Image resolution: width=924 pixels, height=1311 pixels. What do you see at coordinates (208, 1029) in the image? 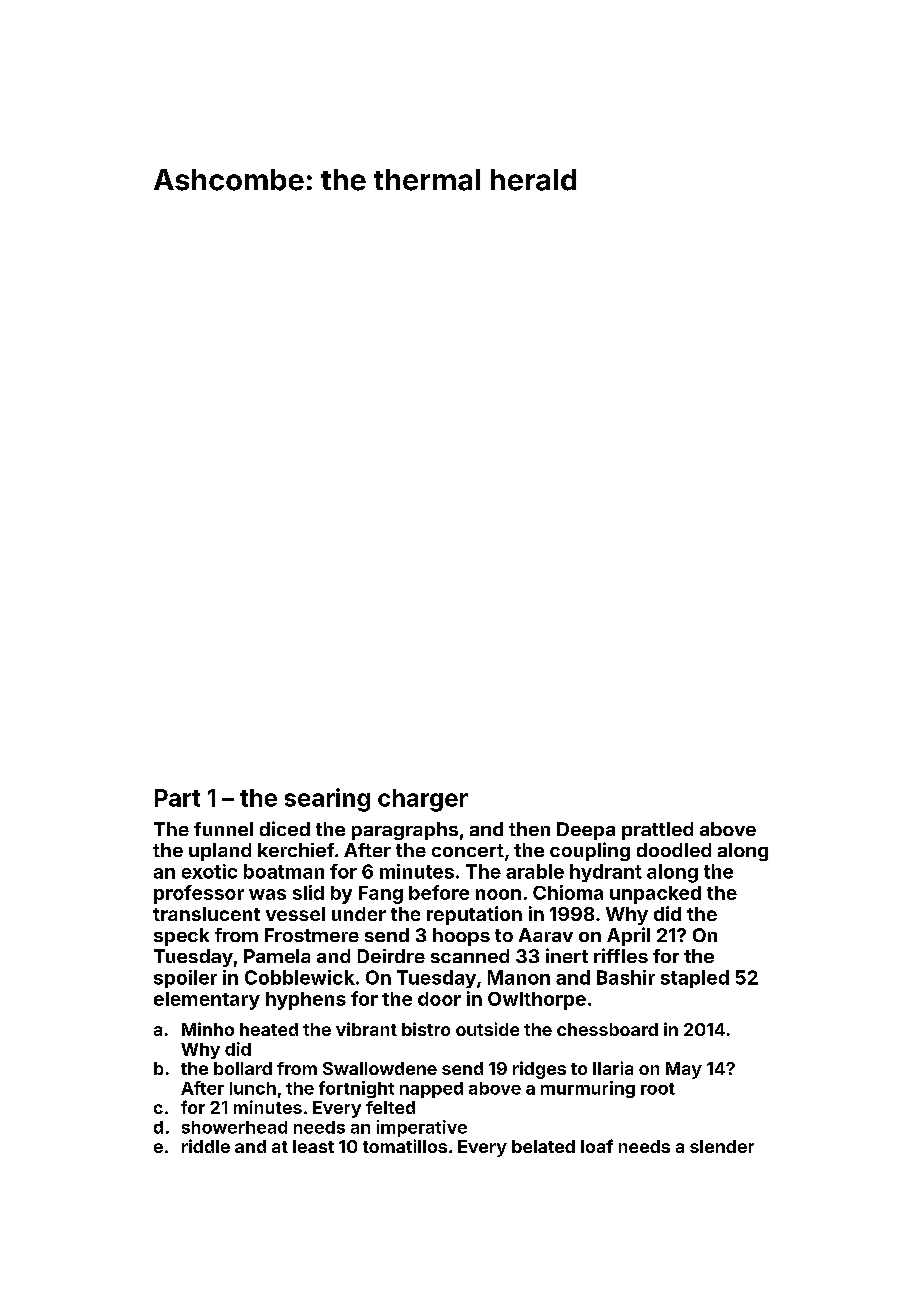
I see `Minho` at bounding box center [208, 1029].
